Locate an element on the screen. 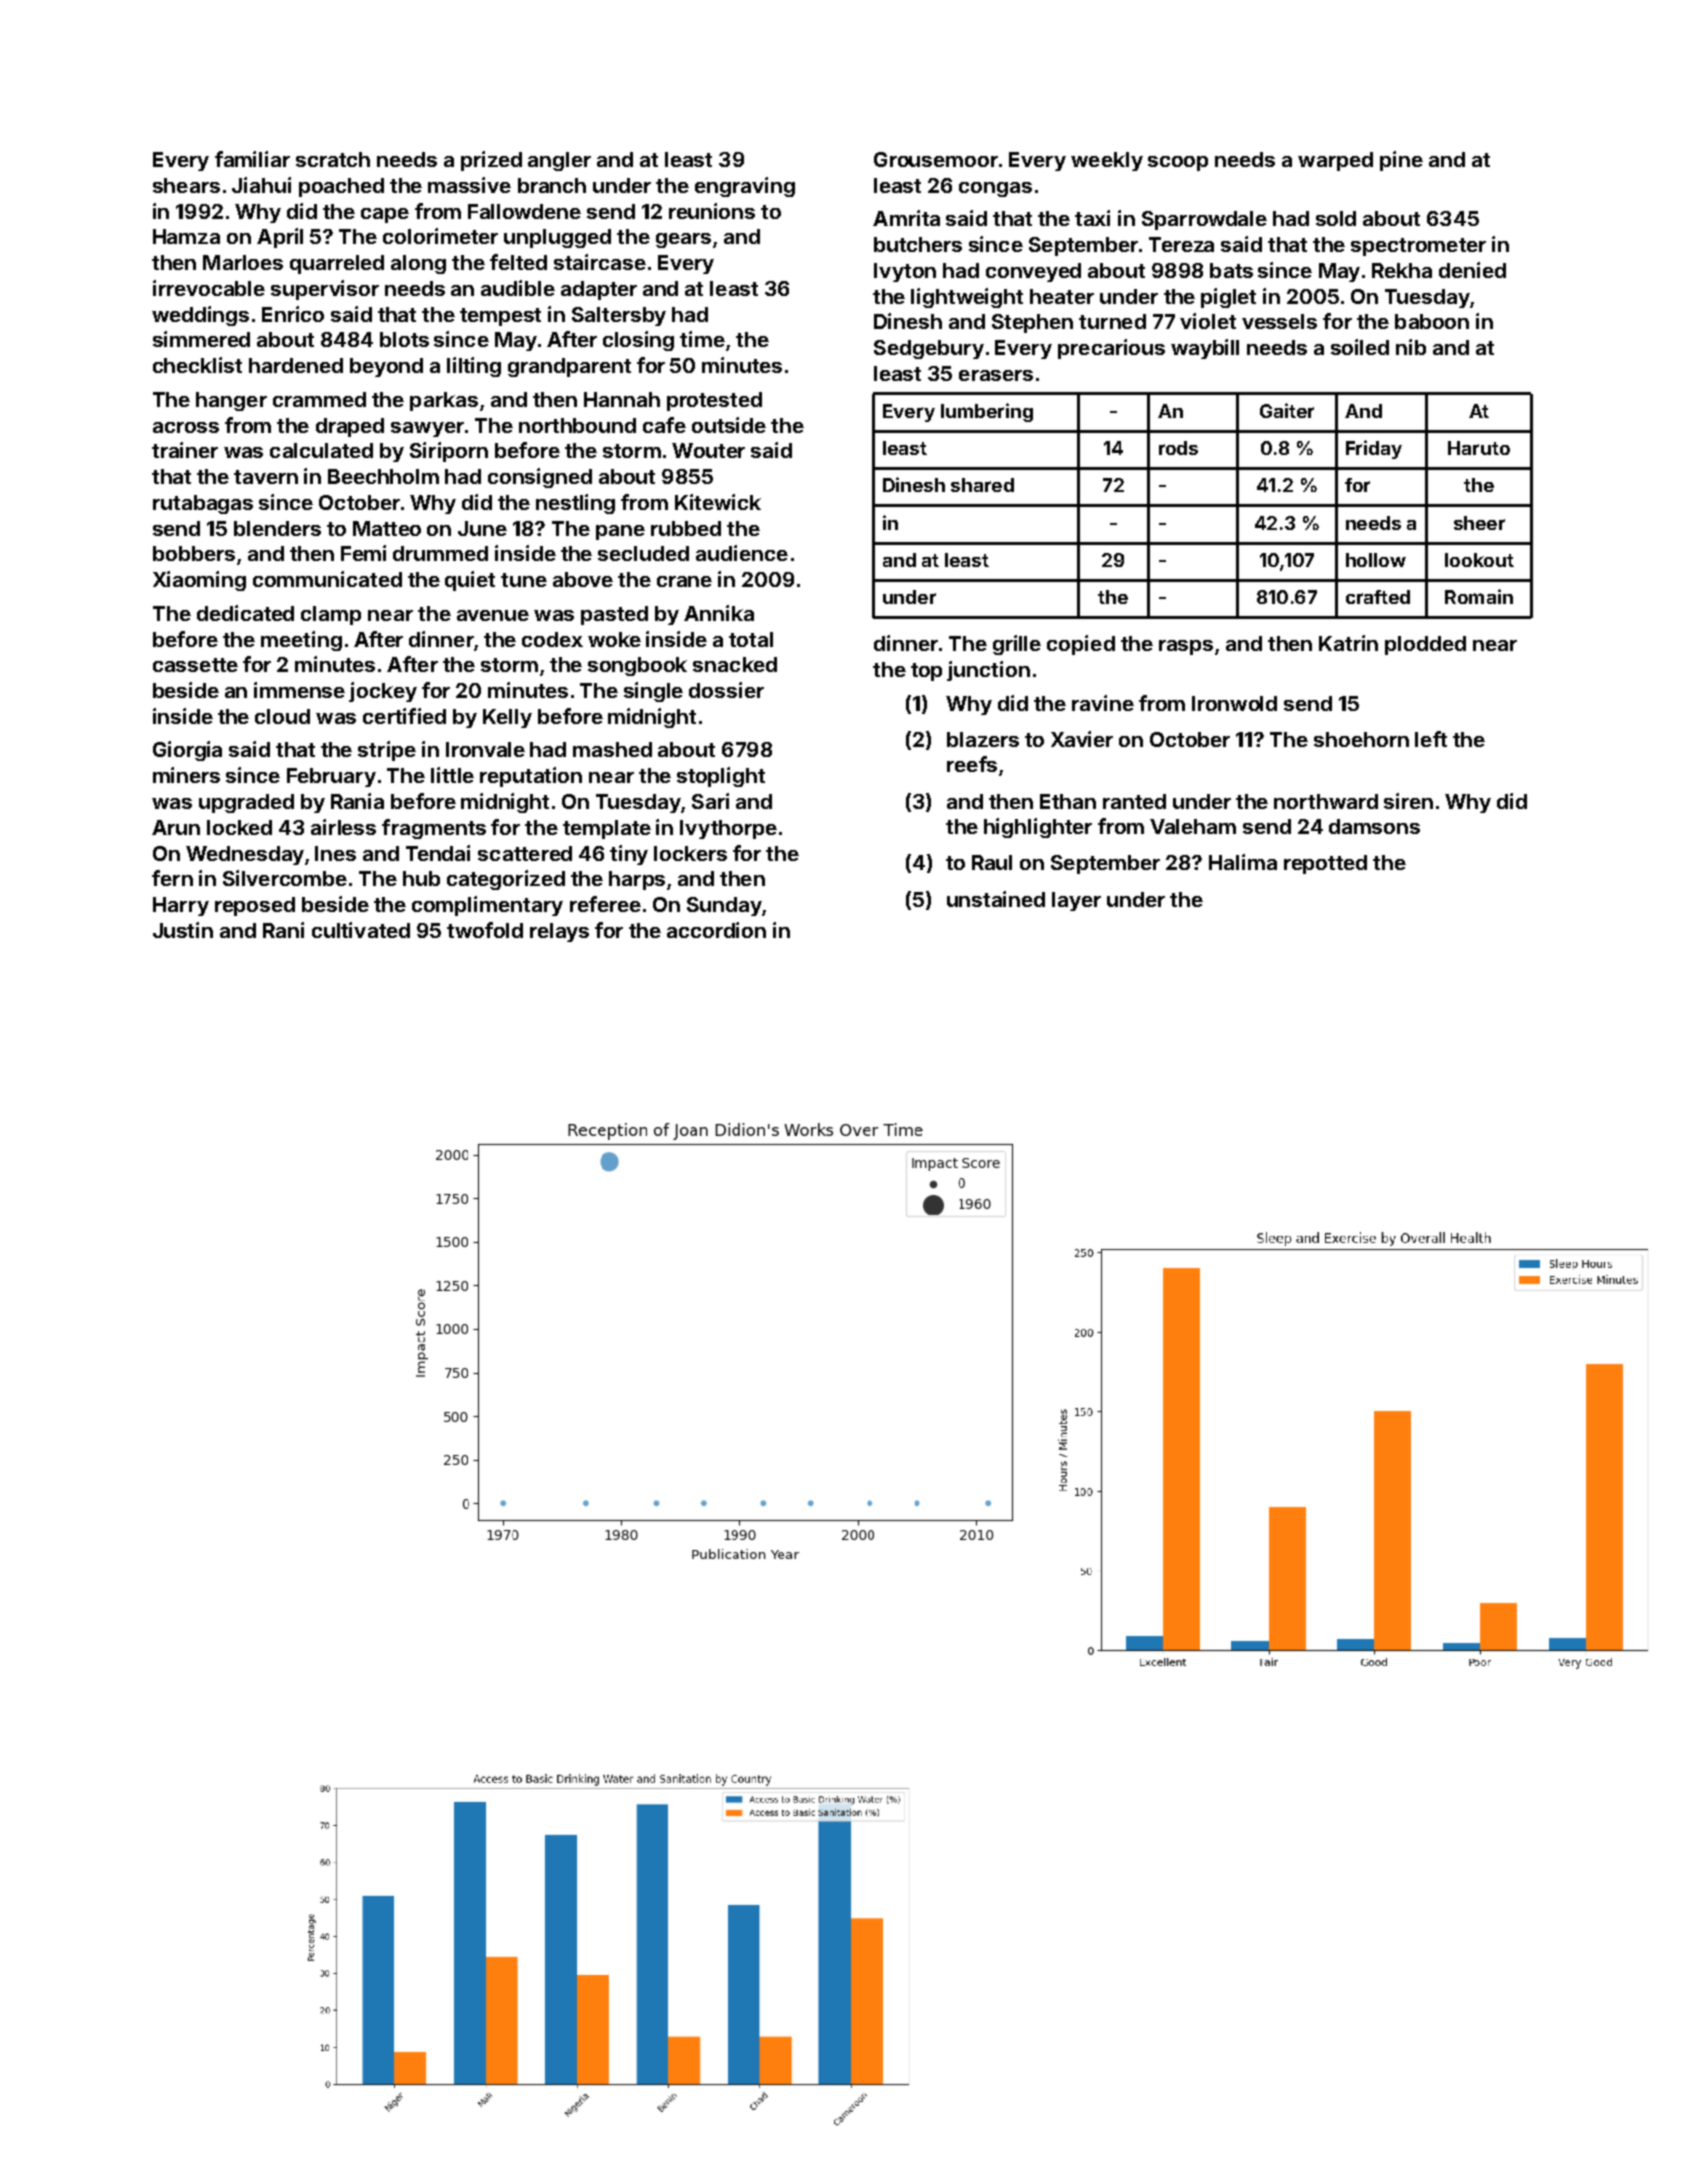  repotted is located at coordinates (1325, 864).
